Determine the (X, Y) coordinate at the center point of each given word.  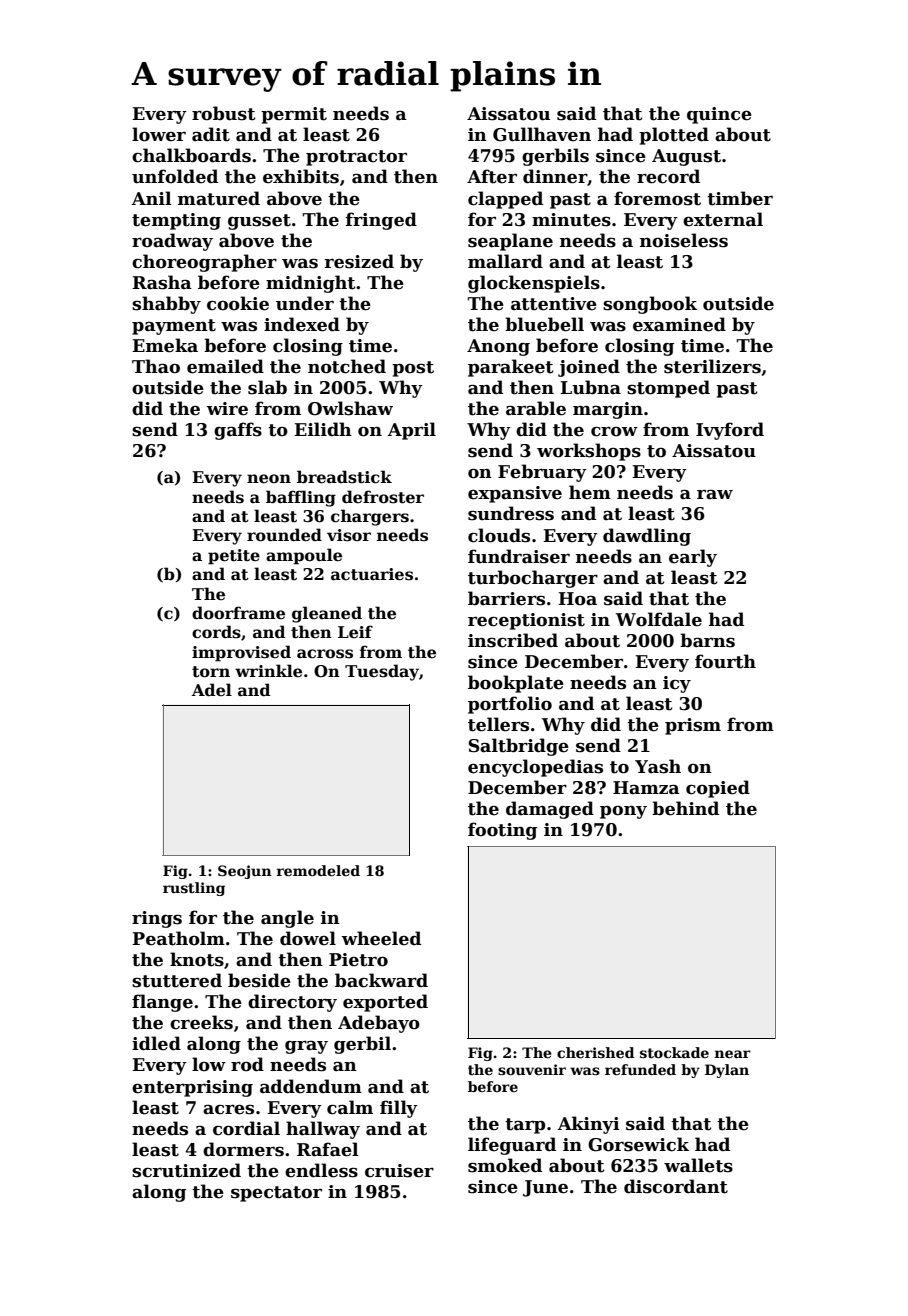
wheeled (381, 938)
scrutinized (186, 1170)
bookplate (516, 684)
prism (693, 726)
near (733, 1054)
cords (216, 632)
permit (294, 115)
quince (719, 115)
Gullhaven (542, 134)
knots (197, 959)
